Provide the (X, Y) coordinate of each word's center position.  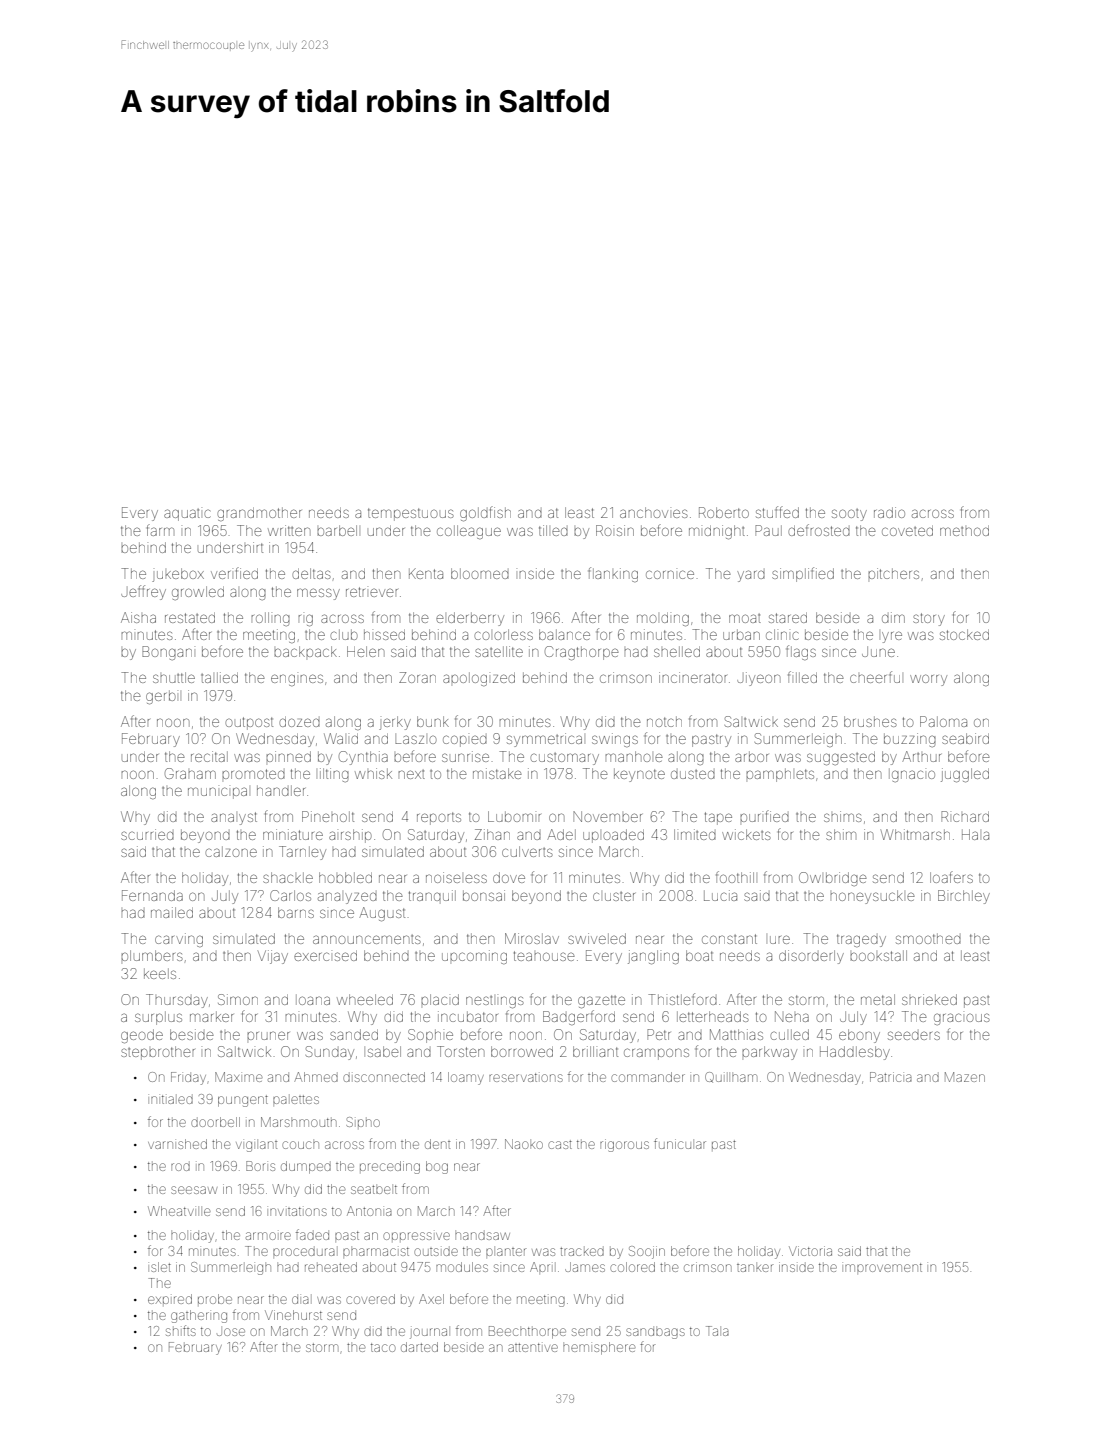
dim (893, 617)
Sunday (330, 1053)
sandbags (655, 1333)
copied (465, 741)
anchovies (654, 512)
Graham (190, 773)
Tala (717, 1331)
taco (383, 1347)
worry (928, 680)
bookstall (878, 955)
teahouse (544, 956)
